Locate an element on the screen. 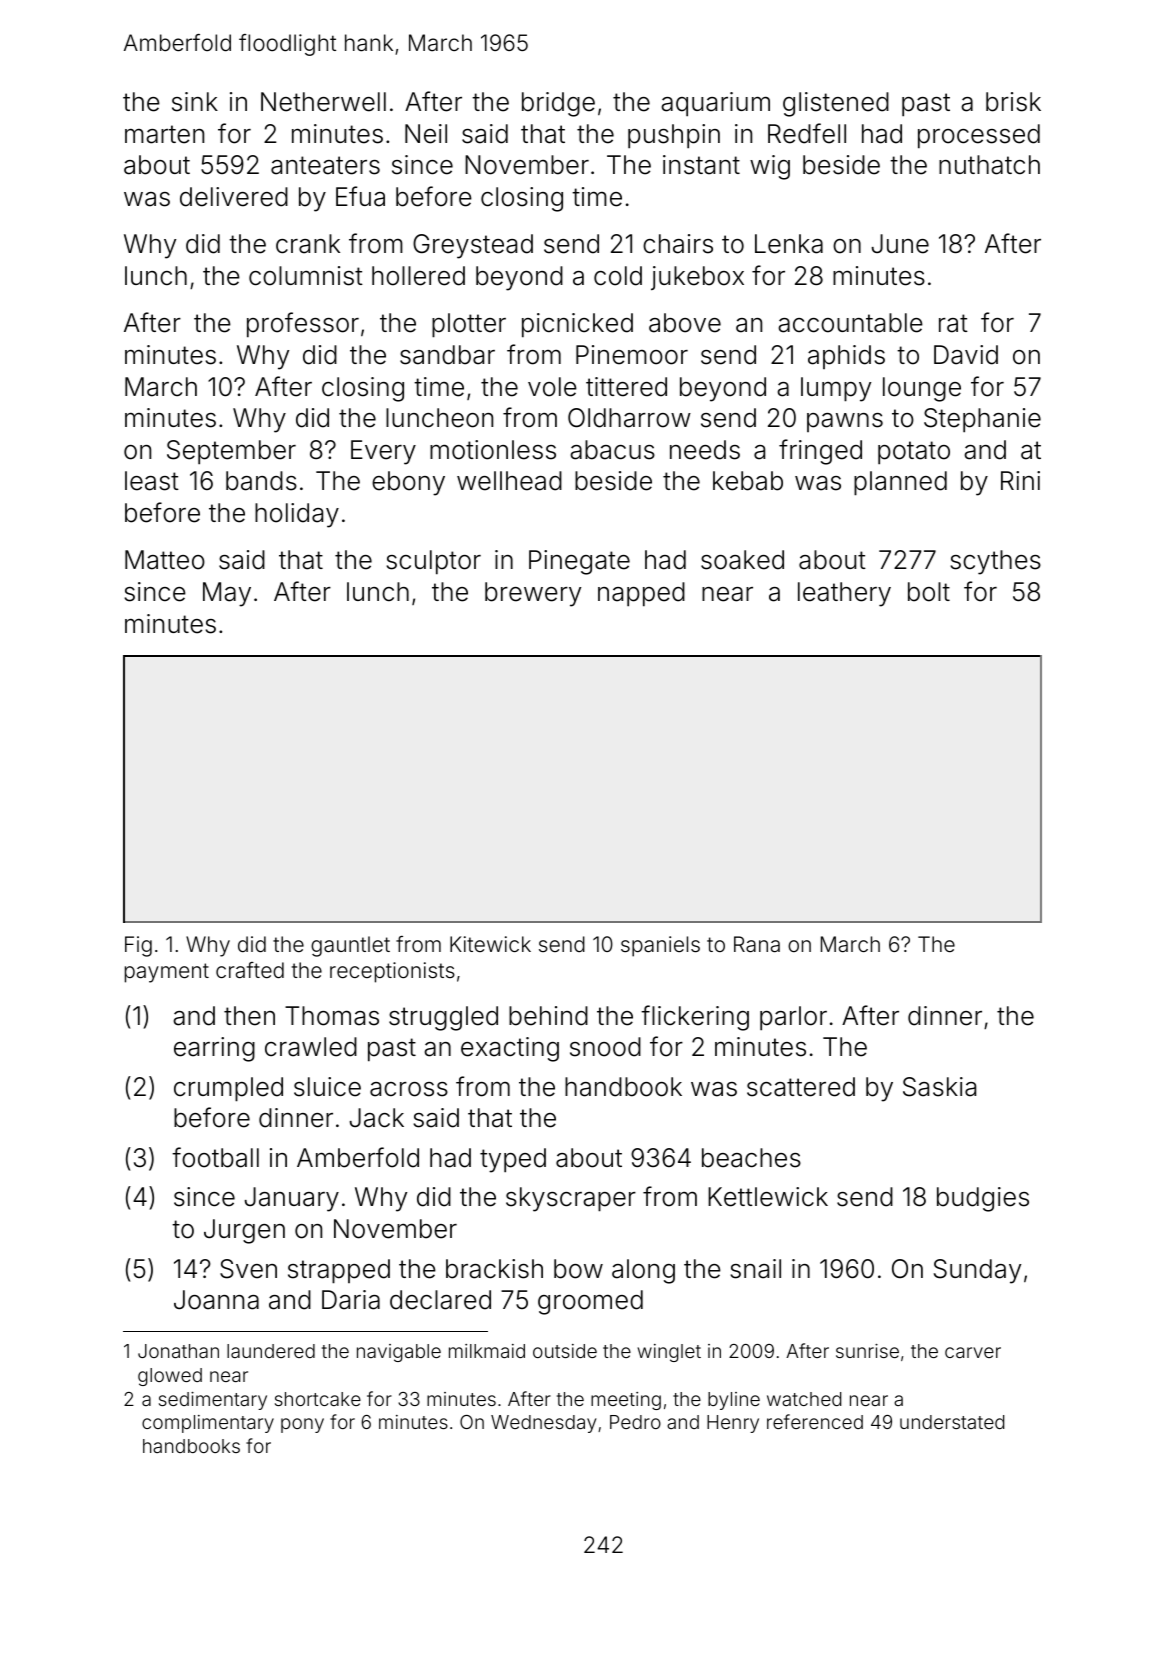  laundered is located at coordinates (271, 1351).
